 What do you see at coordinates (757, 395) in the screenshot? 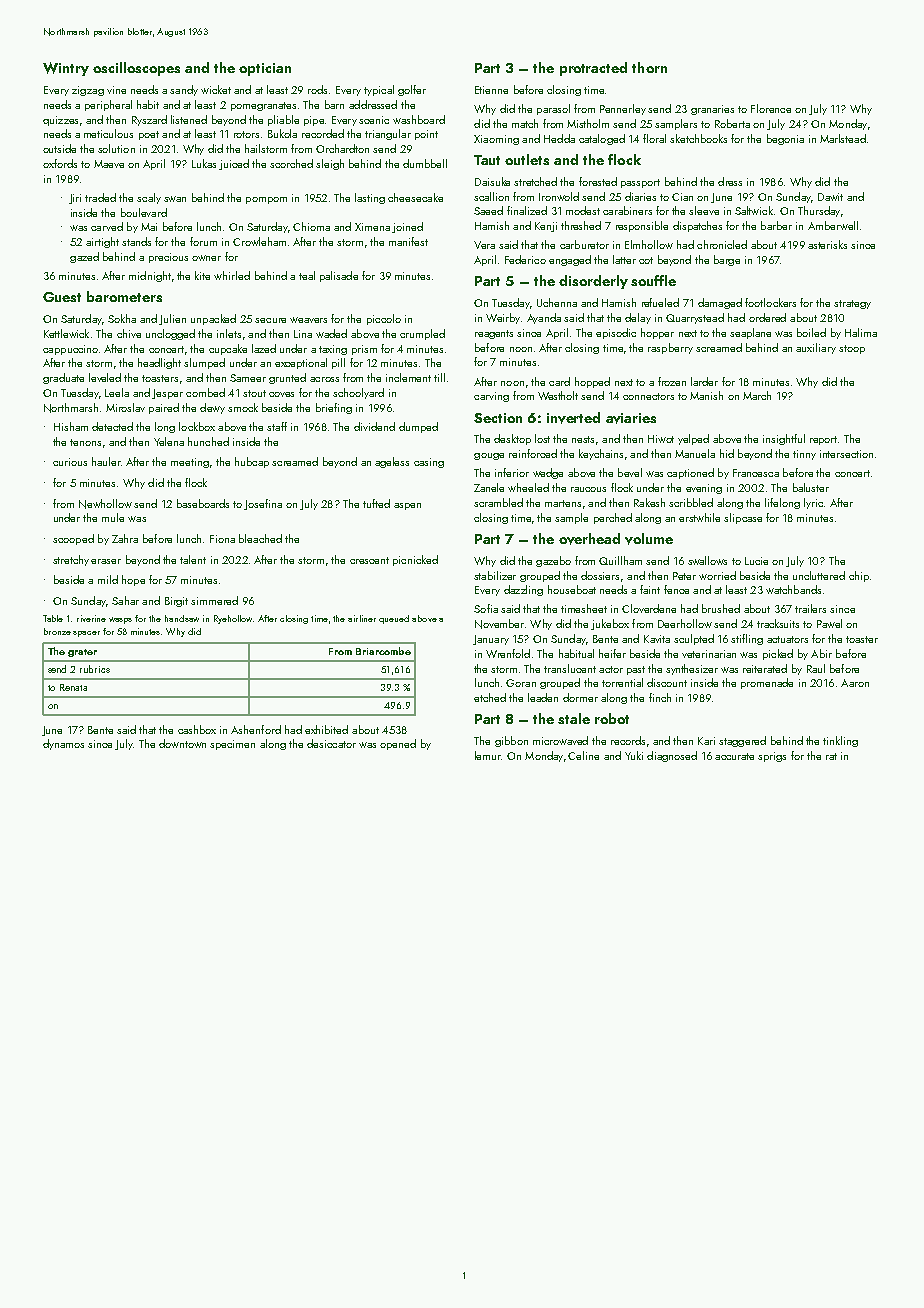
I see `March` at bounding box center [757, 395].
